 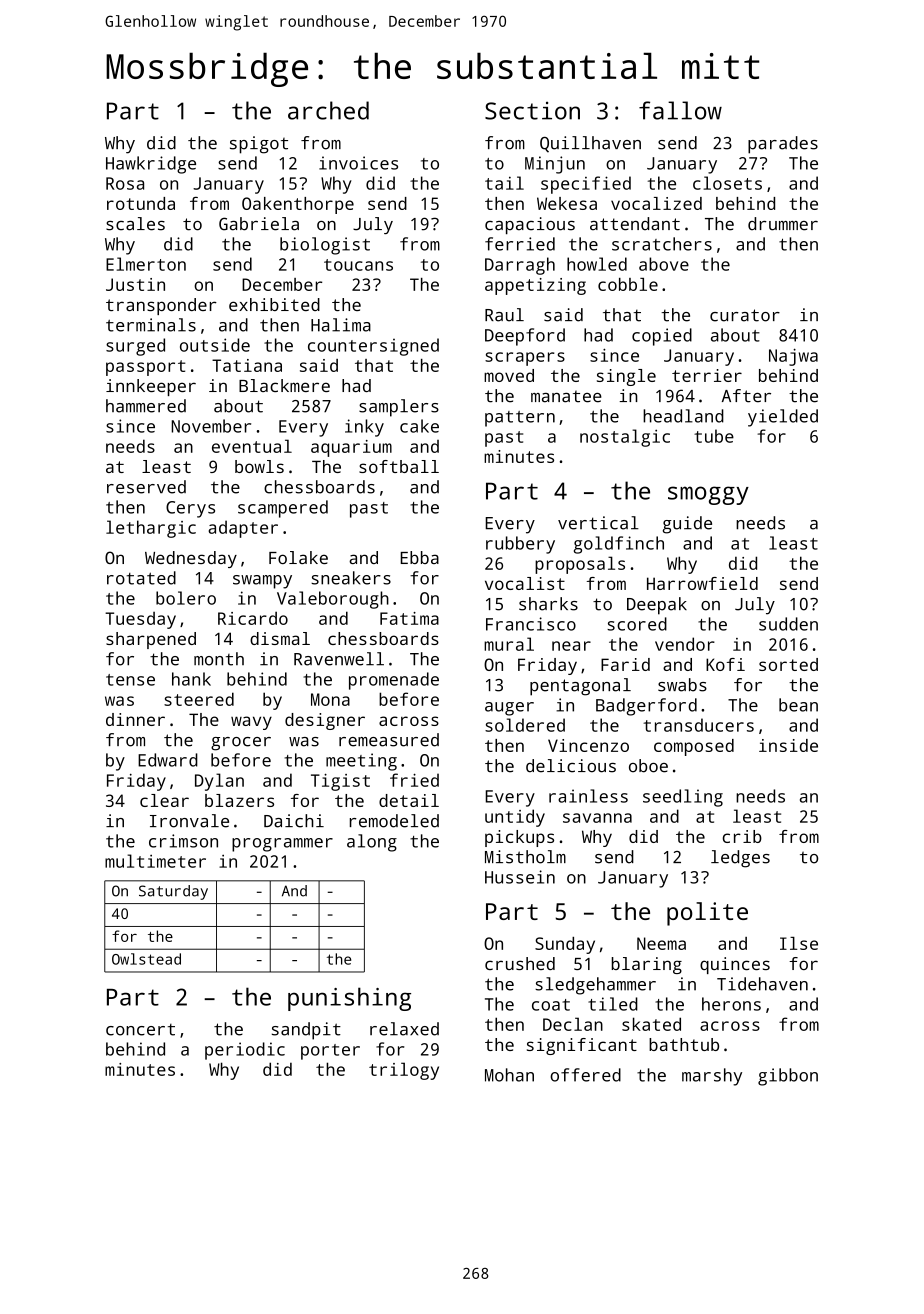 I want to click on crib, so click(x=742, y=836).
